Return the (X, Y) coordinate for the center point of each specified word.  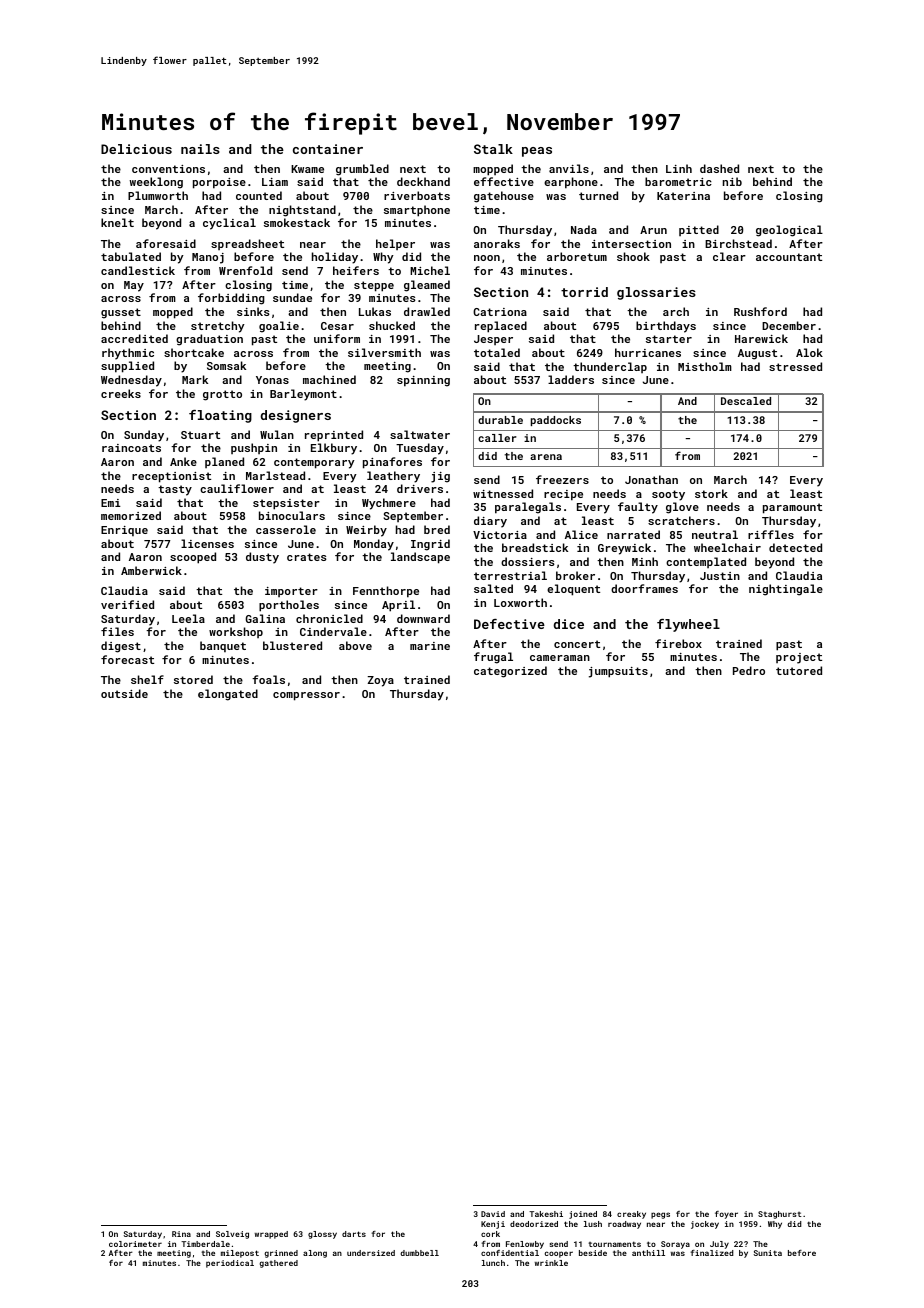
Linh (679, 168)
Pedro (749, 670)
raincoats (131, 448)
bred (437, 529)
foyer (726, 1215)
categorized (510, 672)
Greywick (624, 549)
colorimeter (135, 1244)
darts (354, 1234)
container (328, 149)
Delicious (136, 149)
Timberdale (205, 1244)
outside (124, 693)
